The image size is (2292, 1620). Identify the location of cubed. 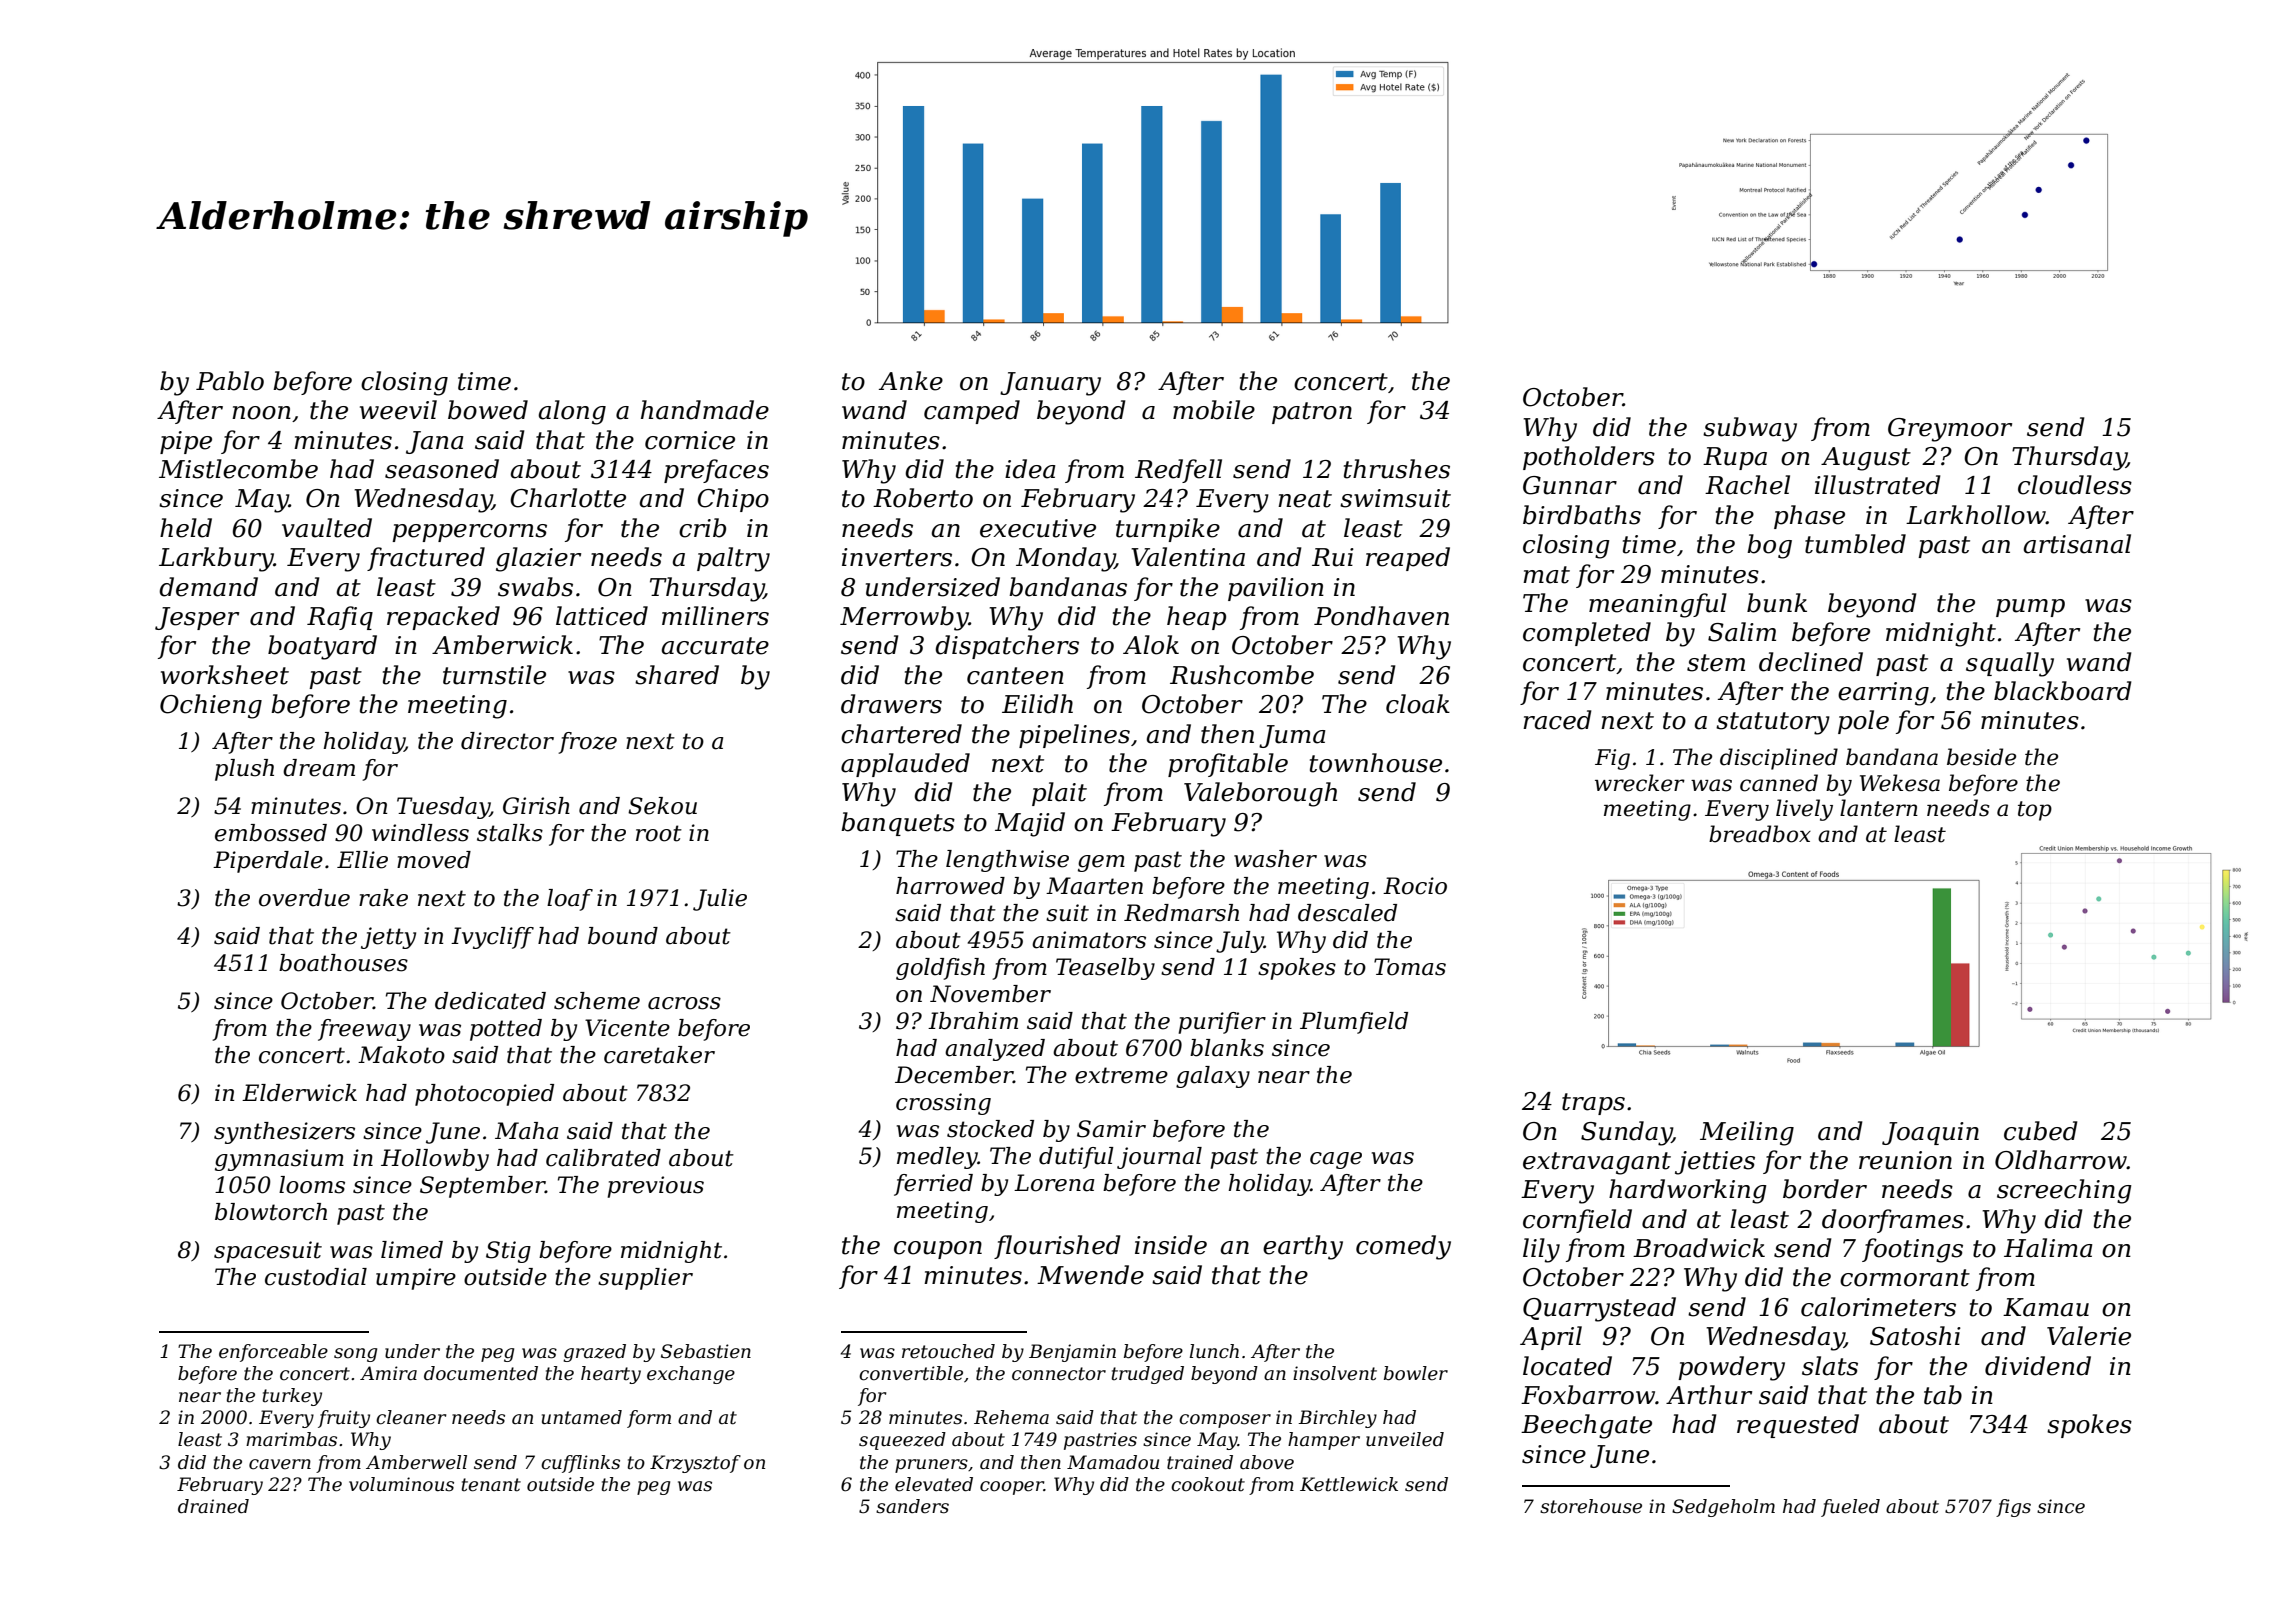
(2041, 1131).
